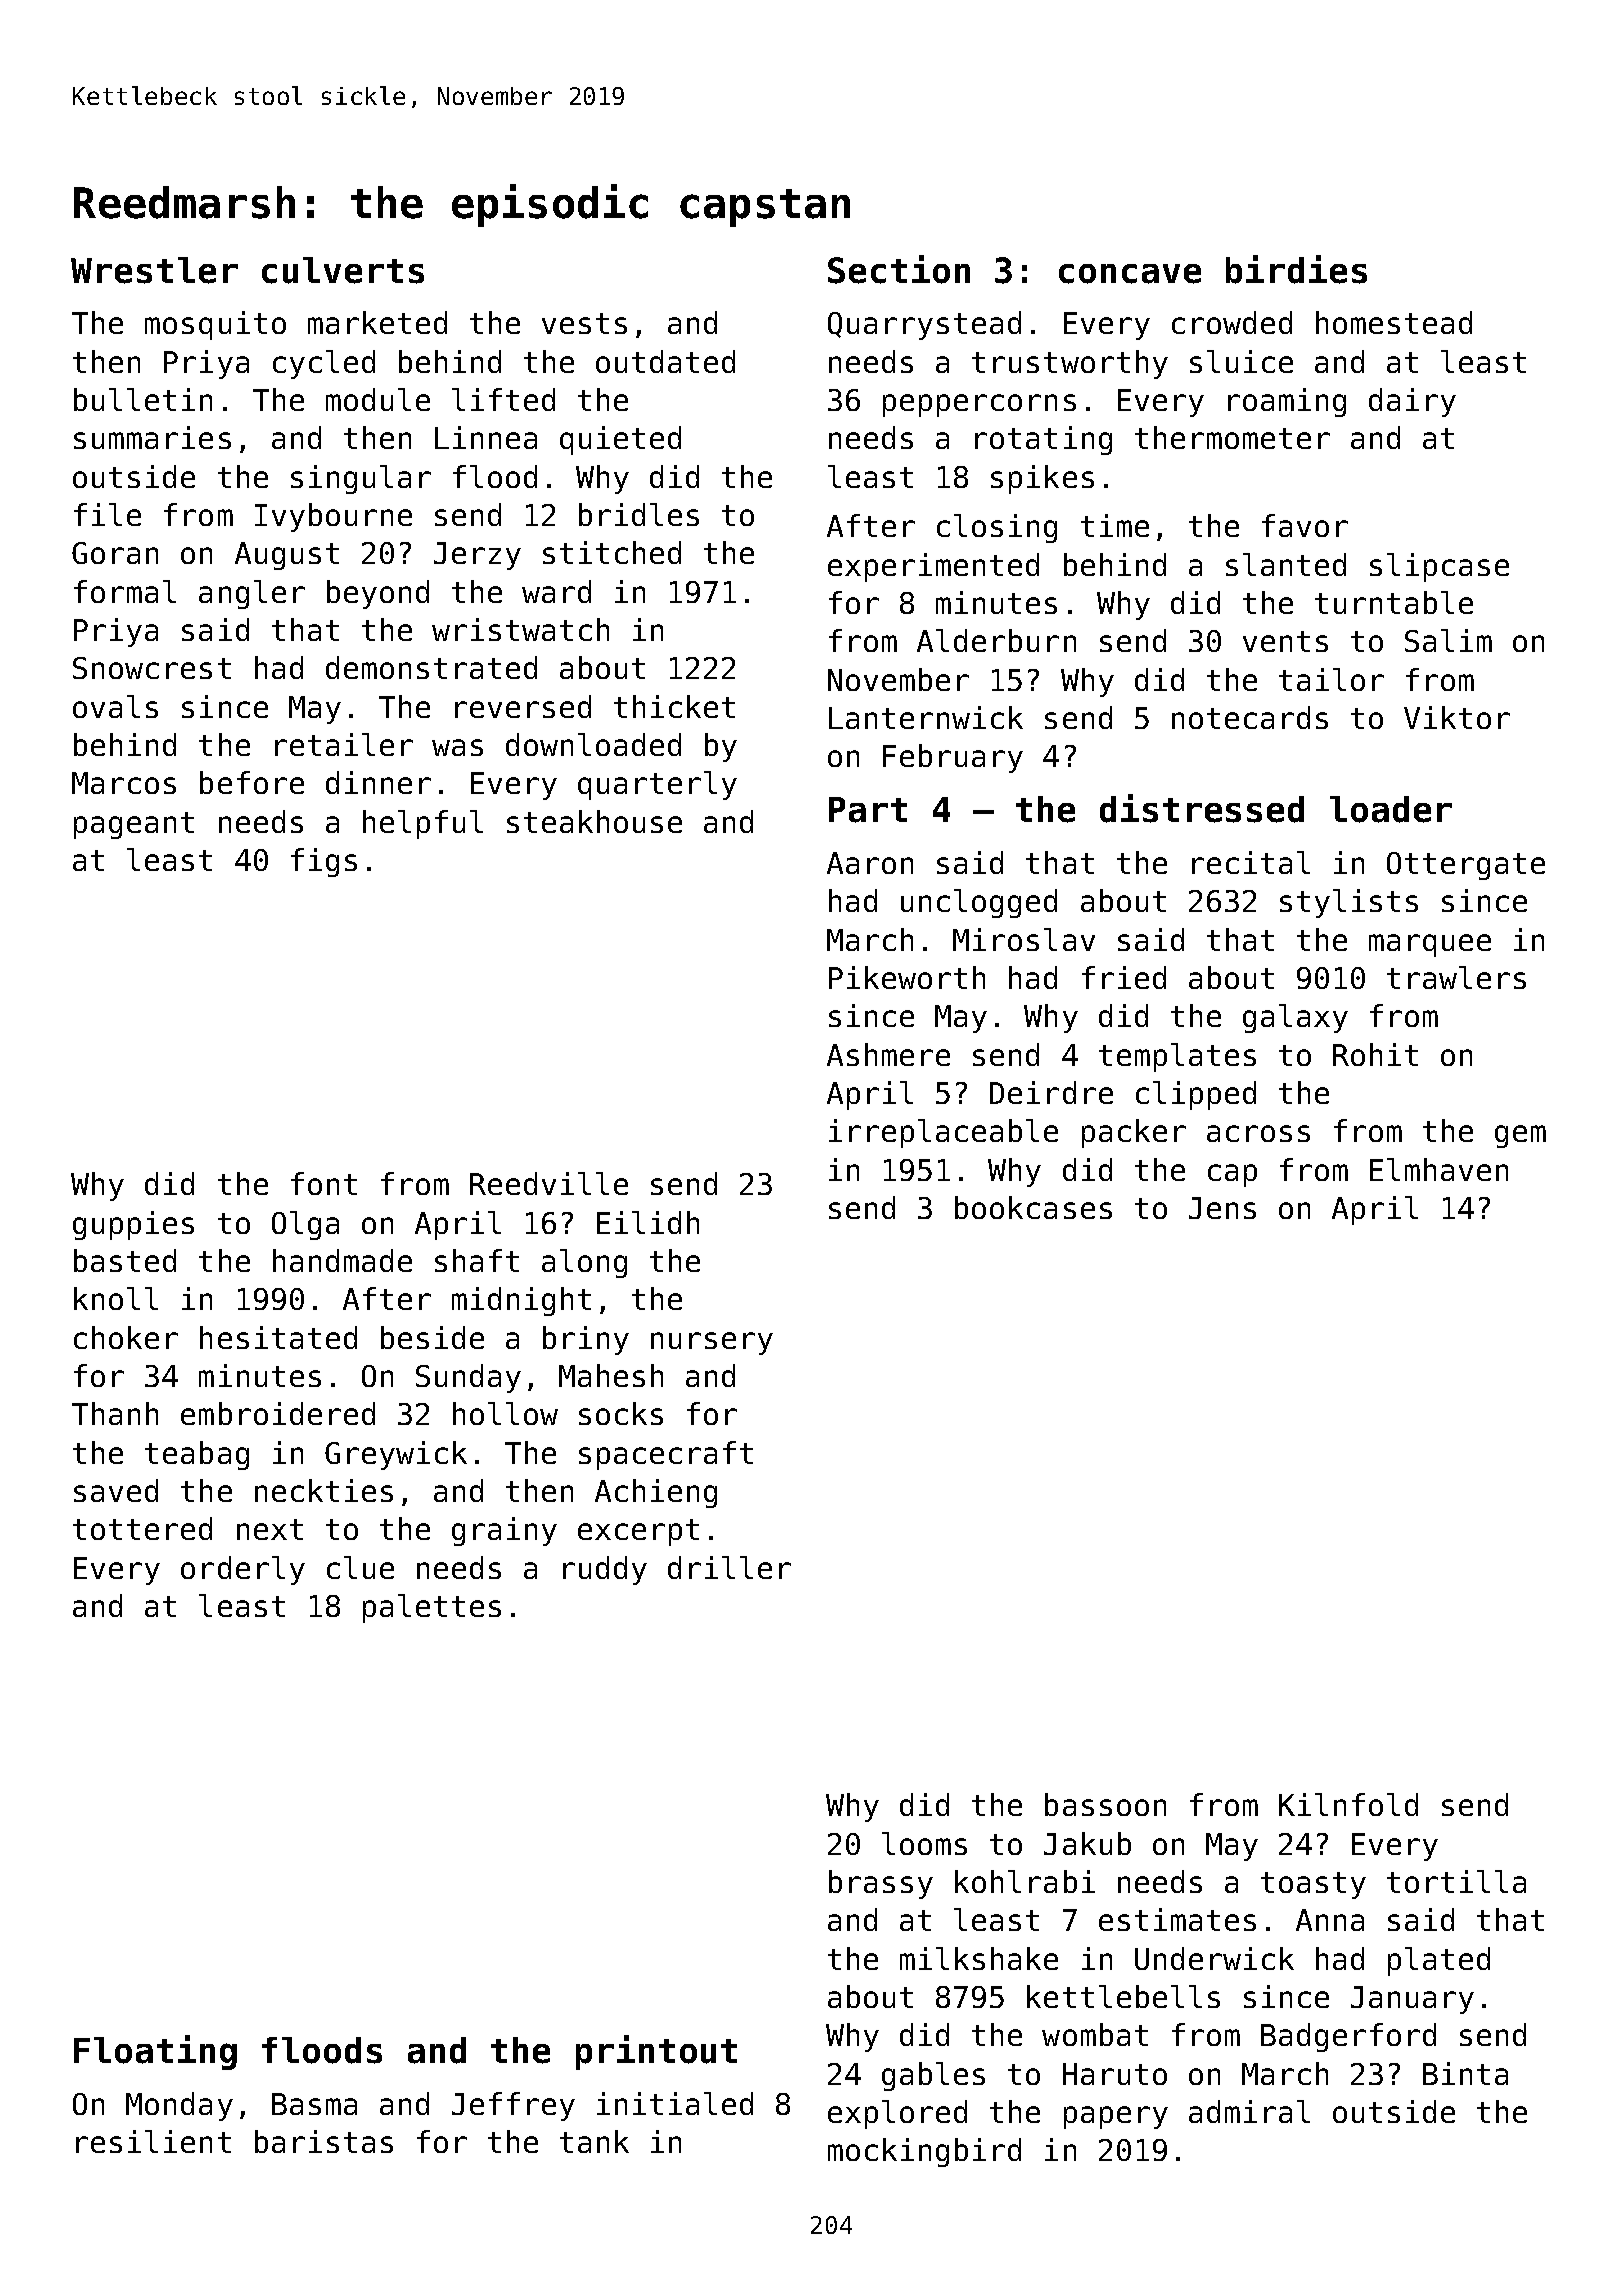 This screenshot has width=1620, height=2292. What do you see at coordinates (881, 1884) in the screenshot?
I see `brassy` at bounding box center [881, 1884].
